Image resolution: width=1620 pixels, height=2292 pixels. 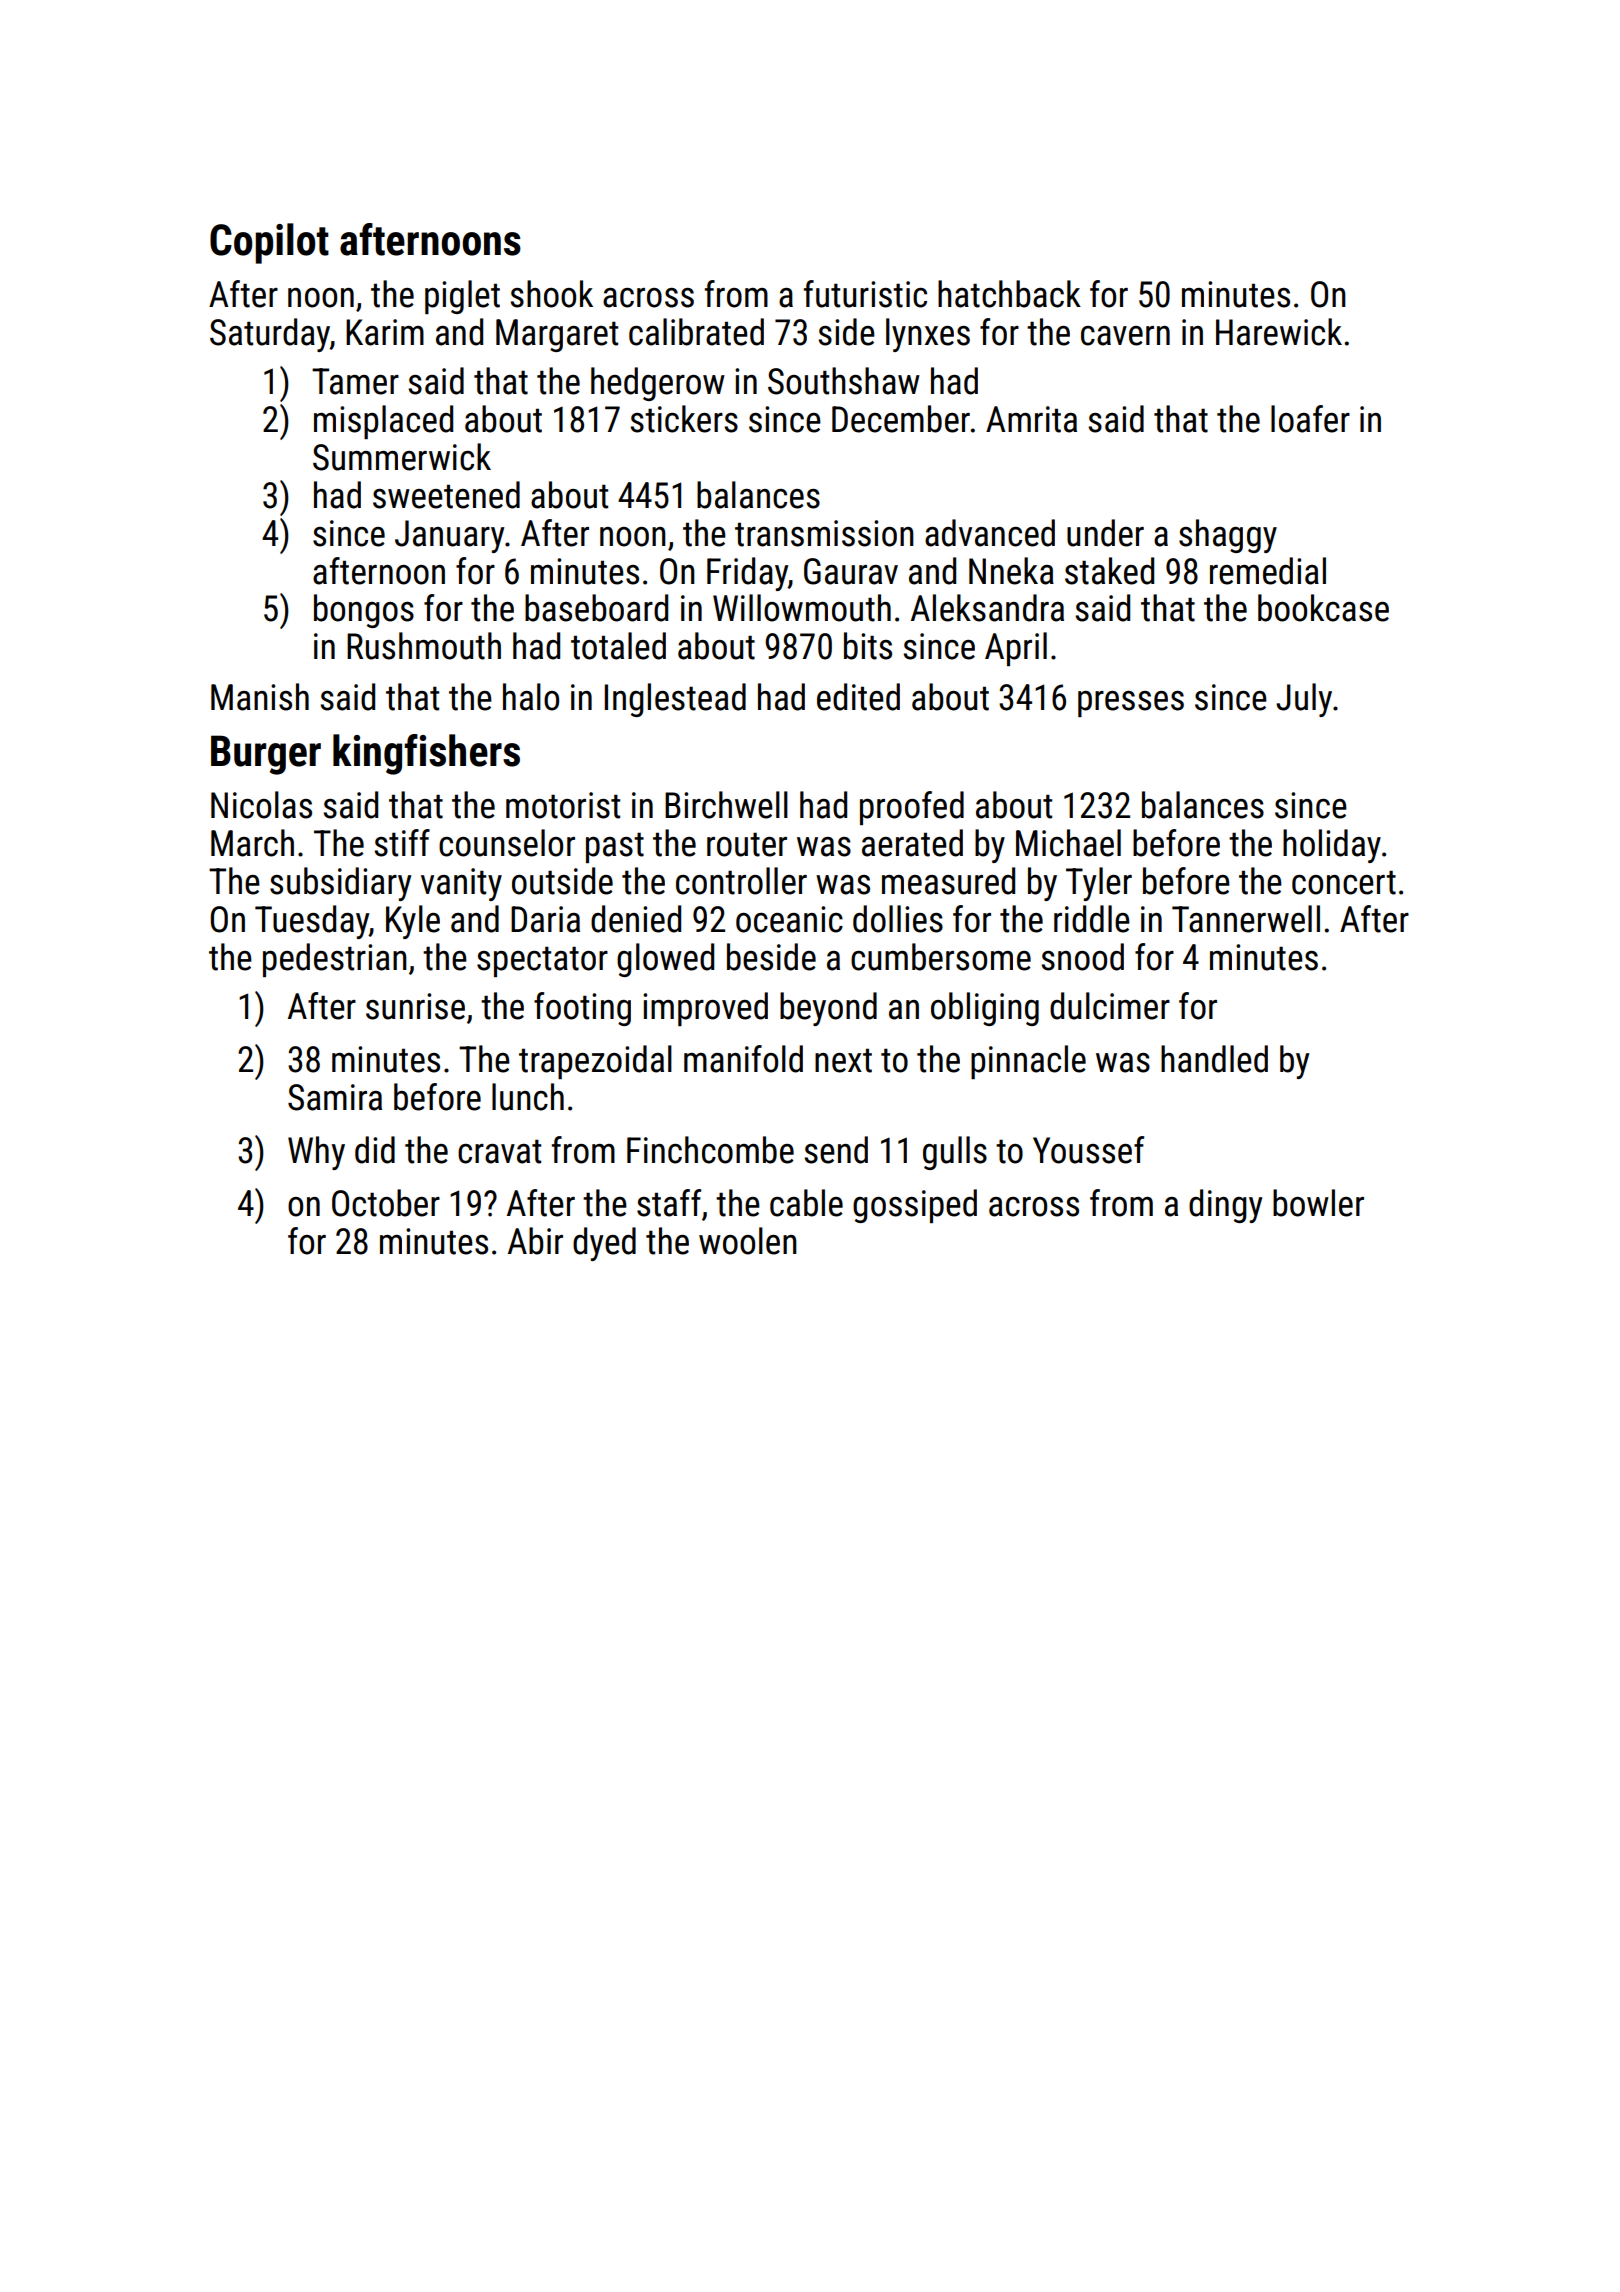 What do you see at coordinates (1304, 700) in the screenshot?
I see `July` at bounding box center [1304, 700].
